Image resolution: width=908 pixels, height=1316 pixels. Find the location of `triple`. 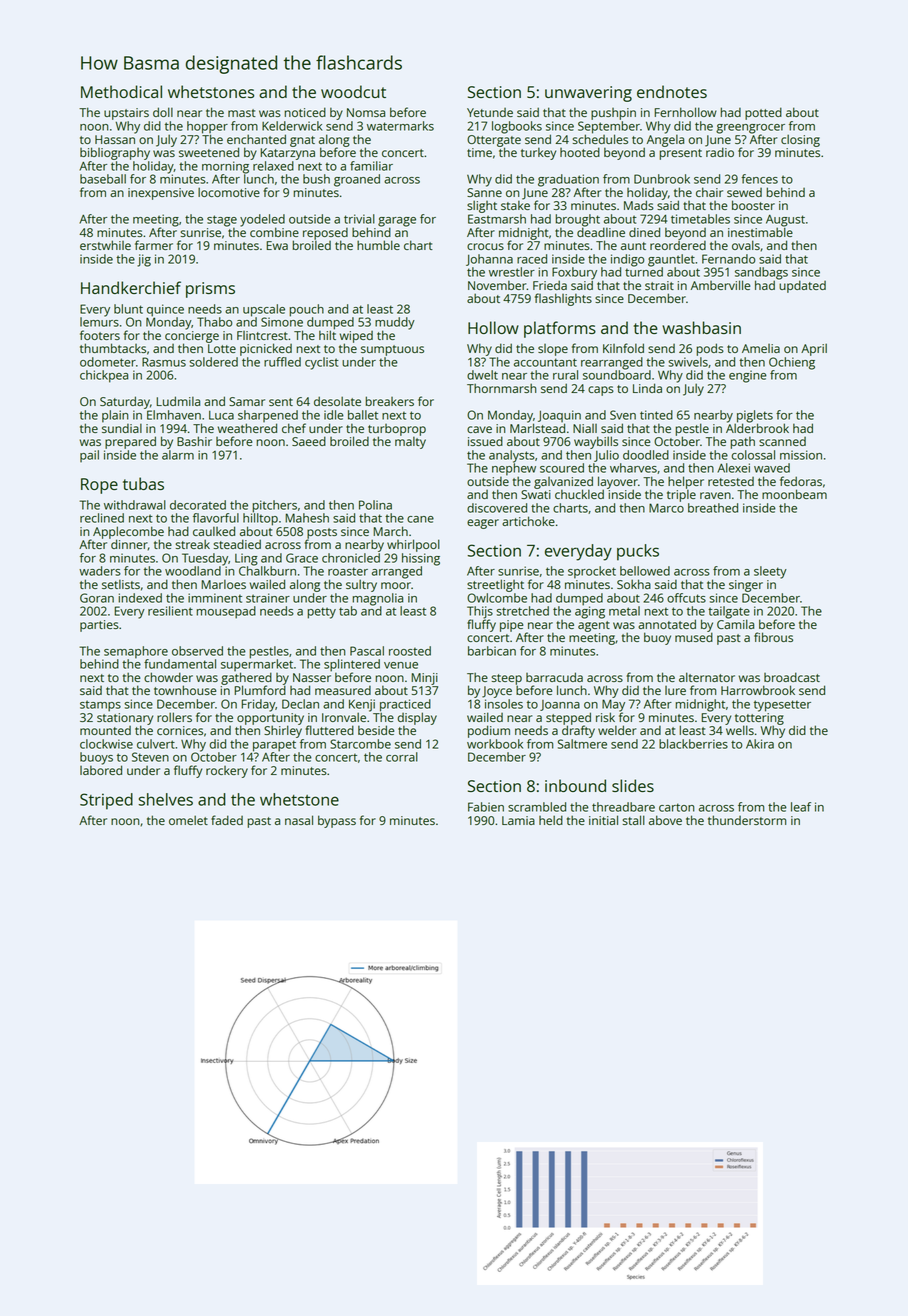

triple is located at coordinates (681, 496).
